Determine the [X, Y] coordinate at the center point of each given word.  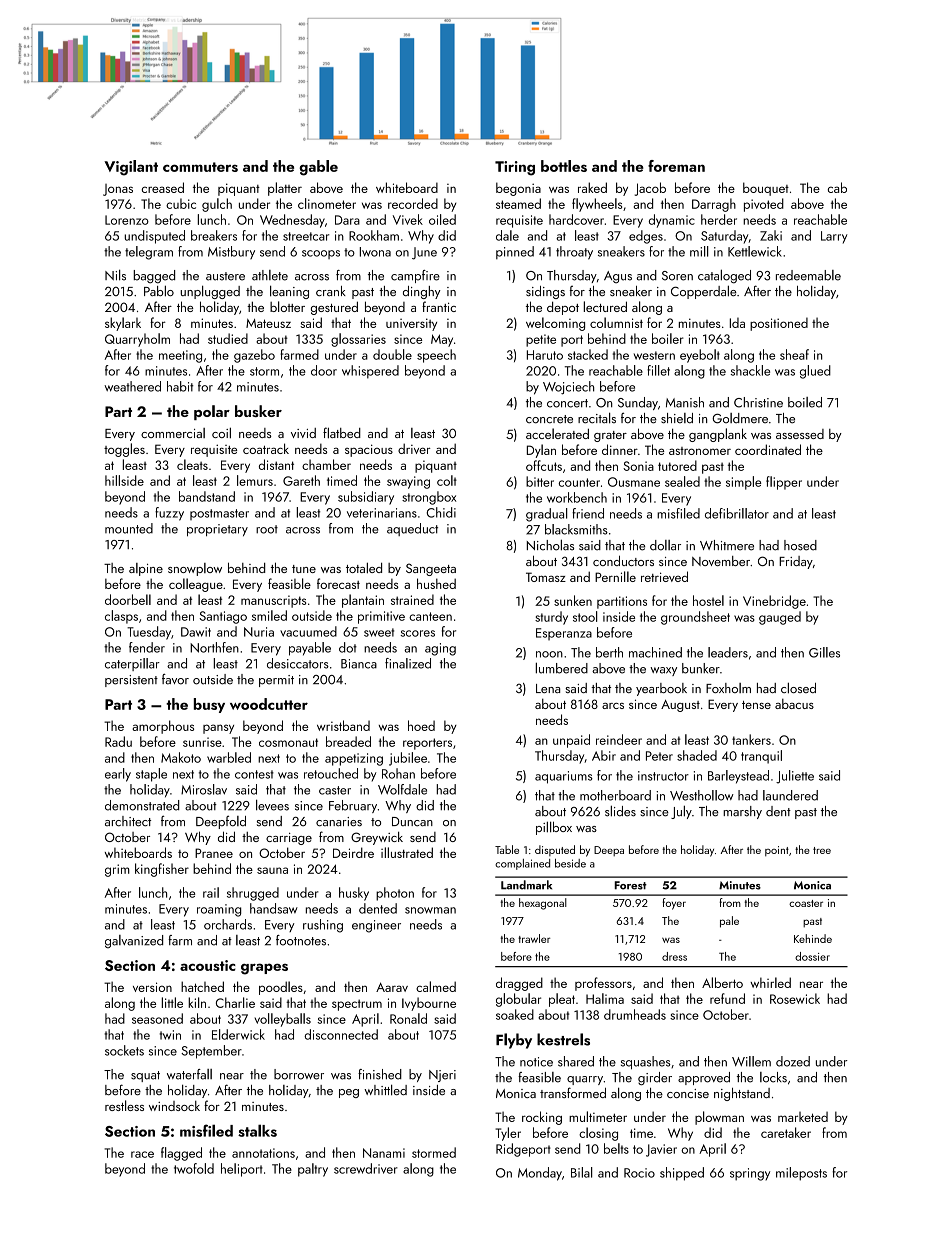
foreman [676, 166]
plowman [719, 1118]
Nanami [384, 1153]
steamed [518, 203]
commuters [200, 167]
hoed [421, 725]
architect [128, 821]
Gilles [824, 652]
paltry [313, 1170]
